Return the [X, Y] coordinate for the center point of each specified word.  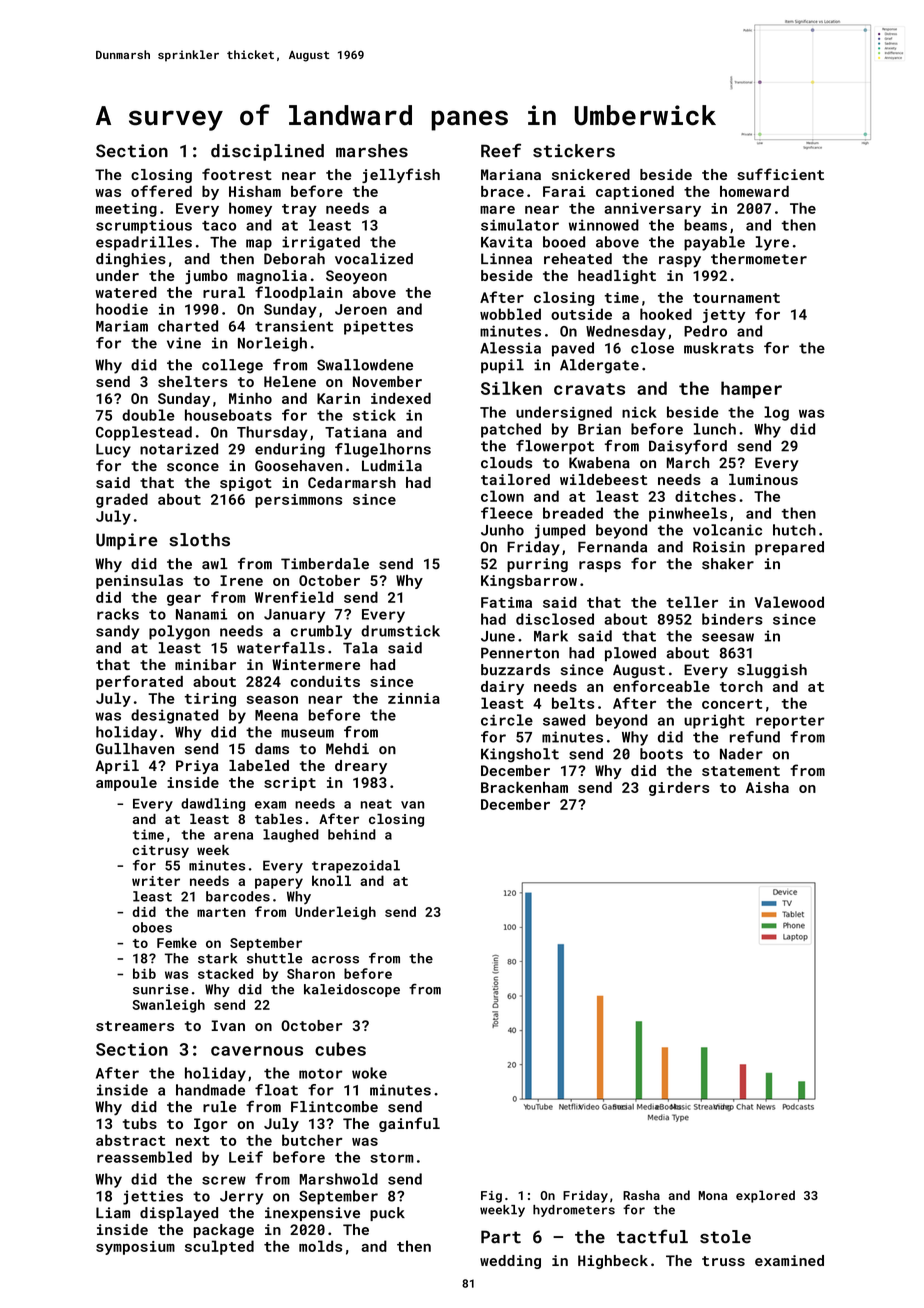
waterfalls [281, 648]
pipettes [378, 327]
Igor [210, 1125]
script [290, 784]
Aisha [767, 787]
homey [250, 209]
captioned [635, 193]
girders [679, 788]
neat [376, 804]
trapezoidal [356, 866]
